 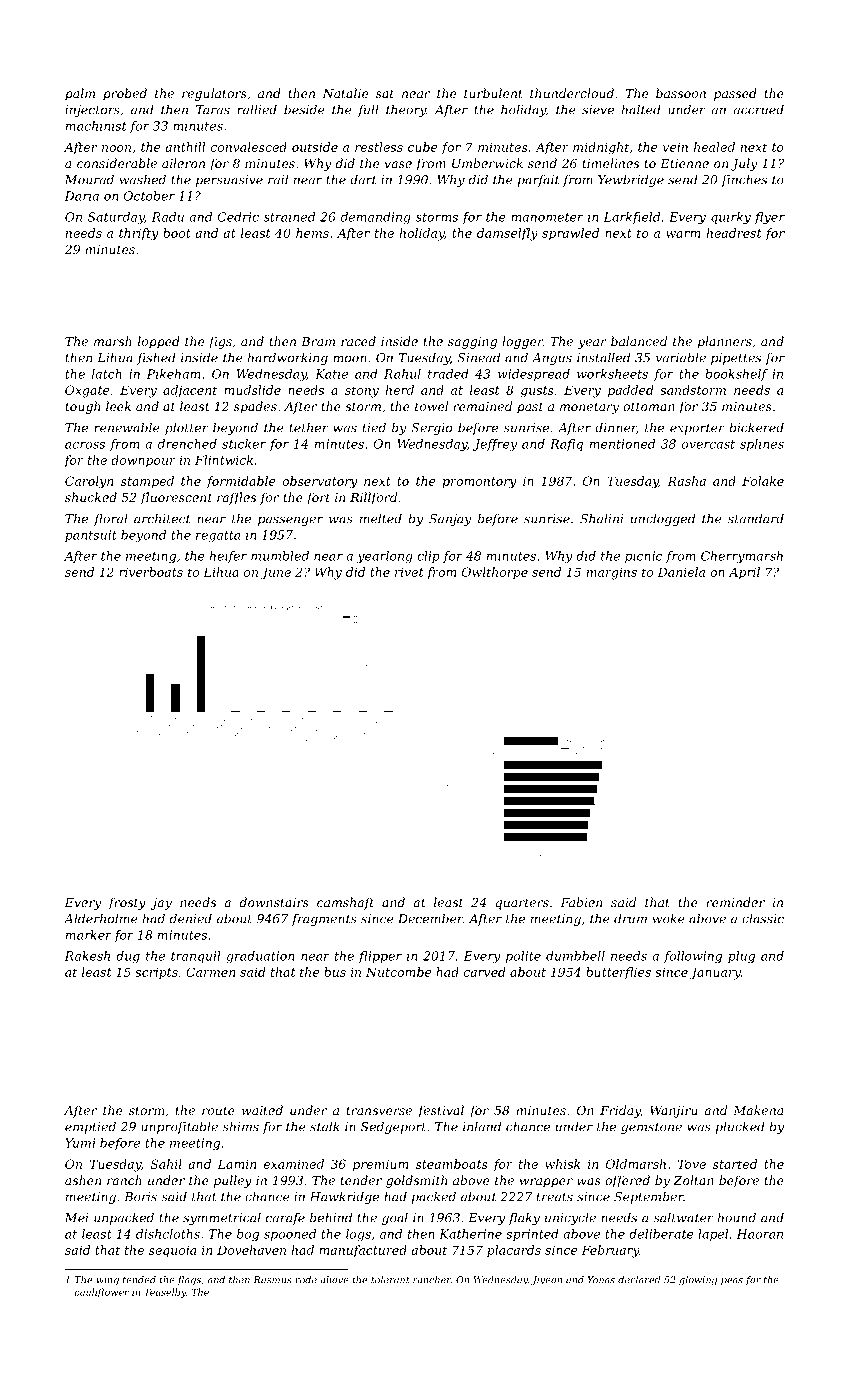 I want to click on Rasha, so click(x=687, y=481).
